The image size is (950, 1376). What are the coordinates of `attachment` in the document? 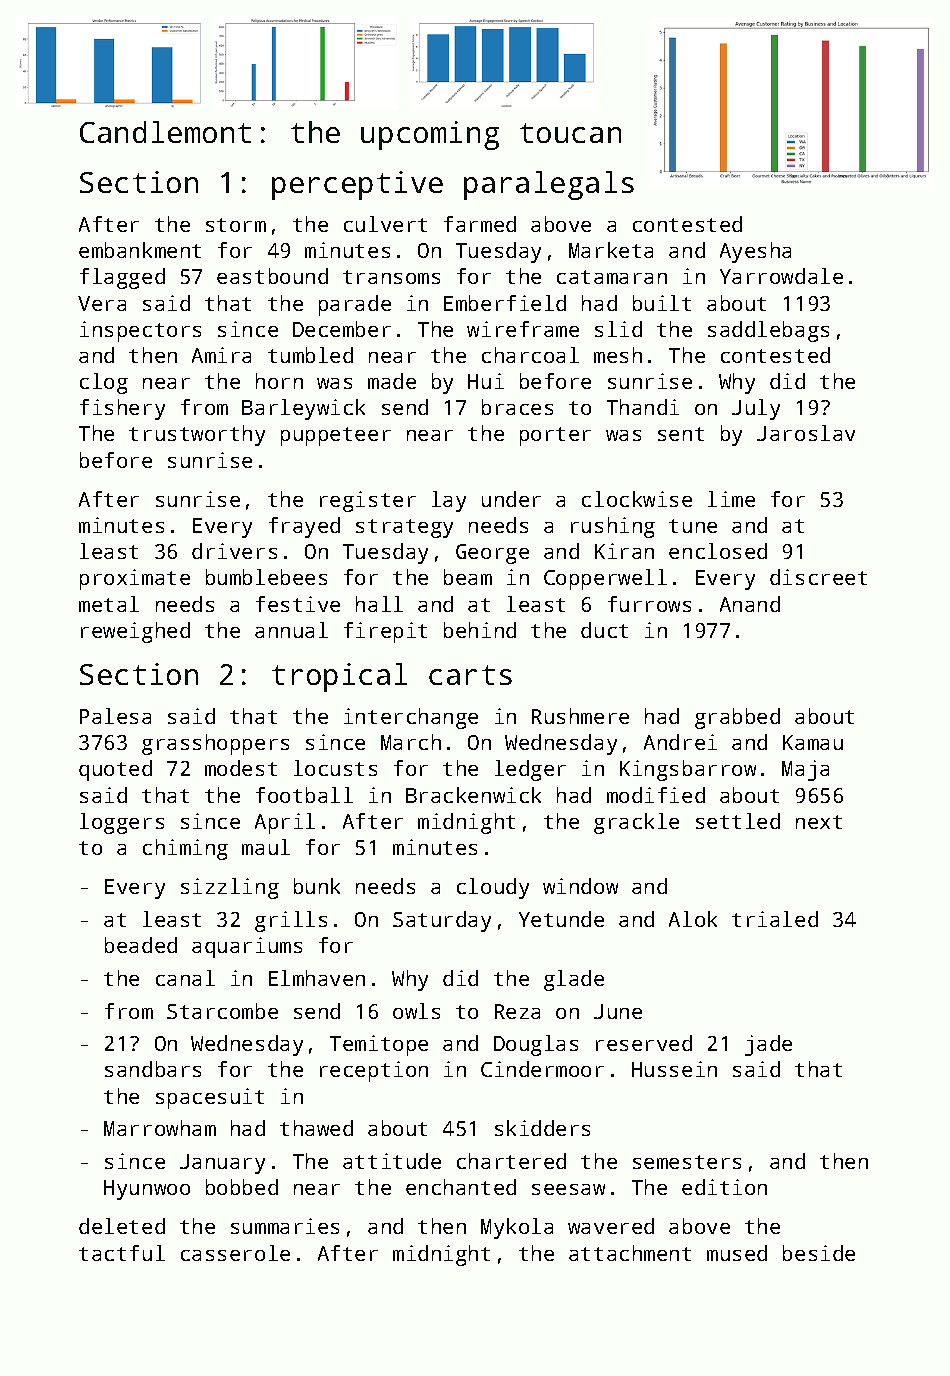 It's located at (630, 1253).
